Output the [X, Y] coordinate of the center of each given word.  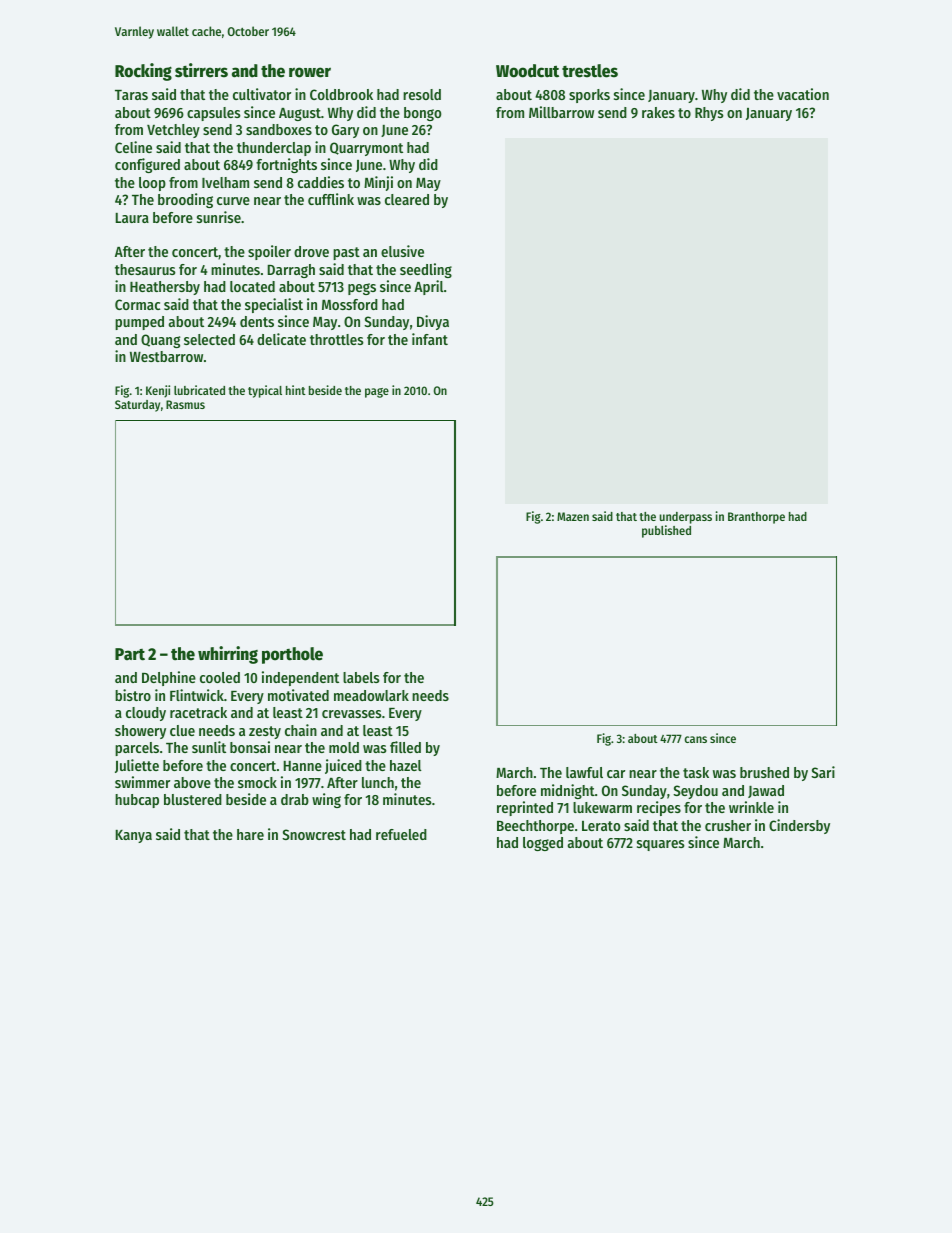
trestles [590, 71]
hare [250, 834]
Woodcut [527, 71]
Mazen [573, 516]
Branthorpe [756, 518]
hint [296, 390]
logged [543, 844]
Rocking [143, 72]
